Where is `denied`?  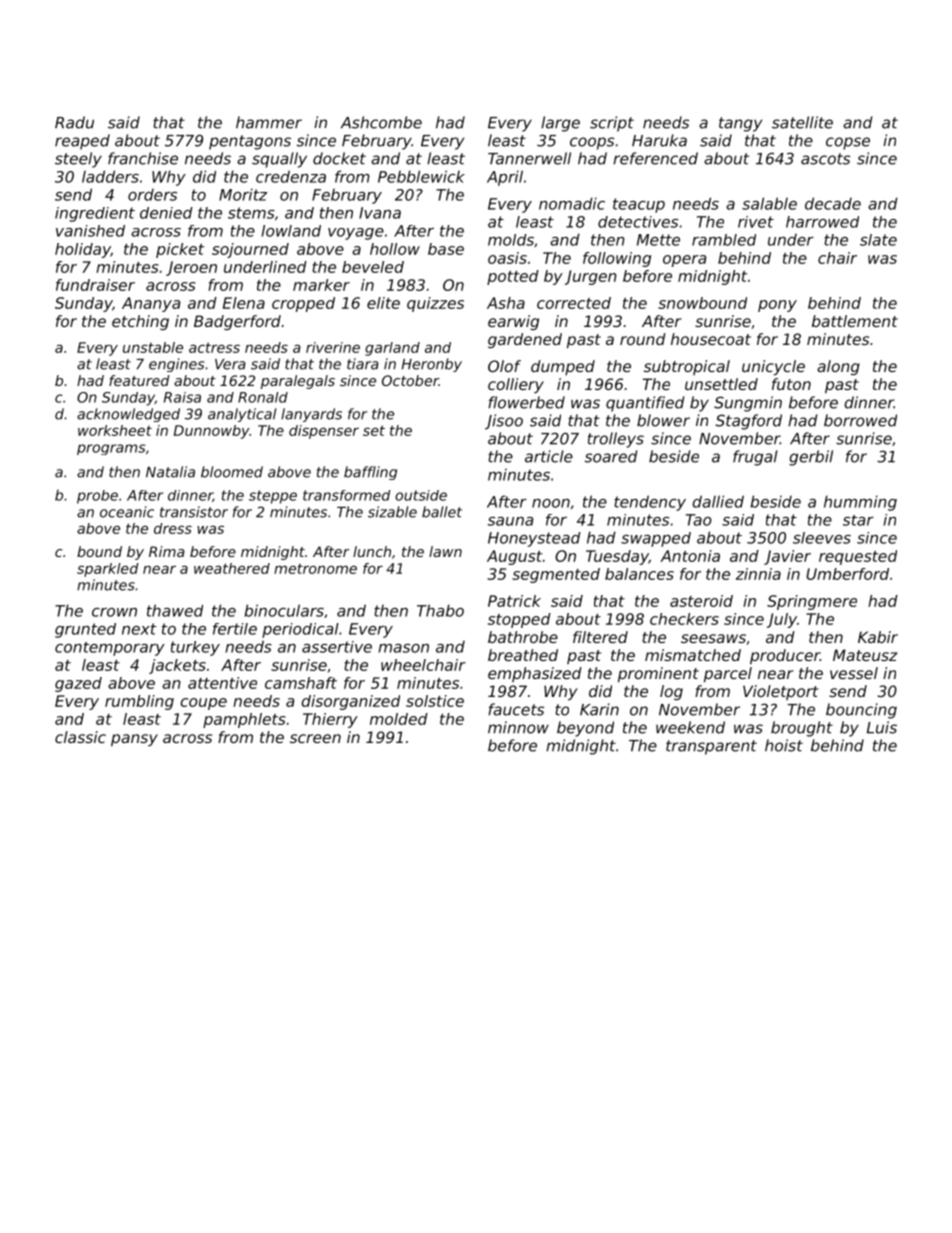
denied is located at coordinates (166, 213).
